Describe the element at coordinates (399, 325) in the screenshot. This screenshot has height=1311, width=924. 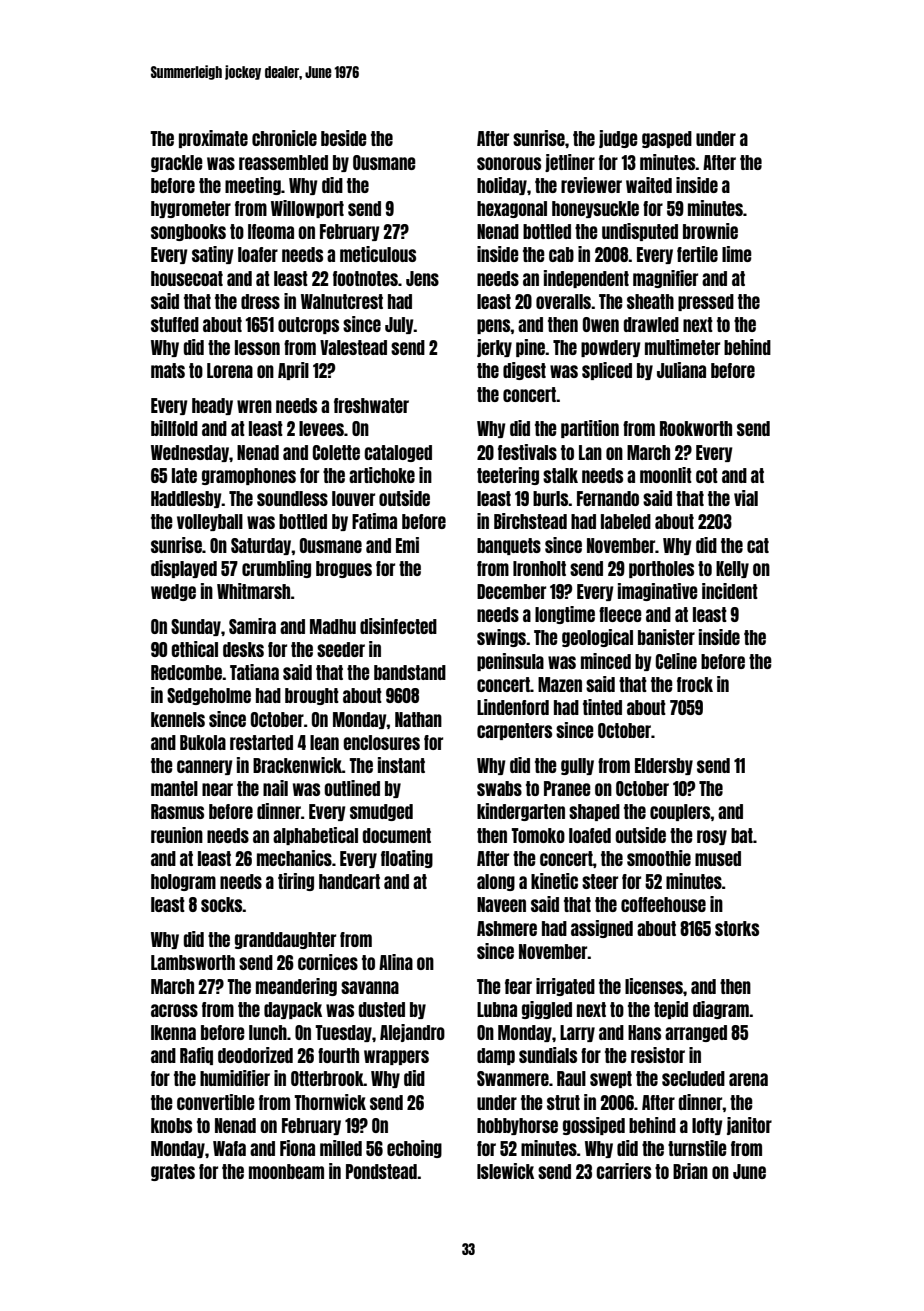
I see `July` at that location.
